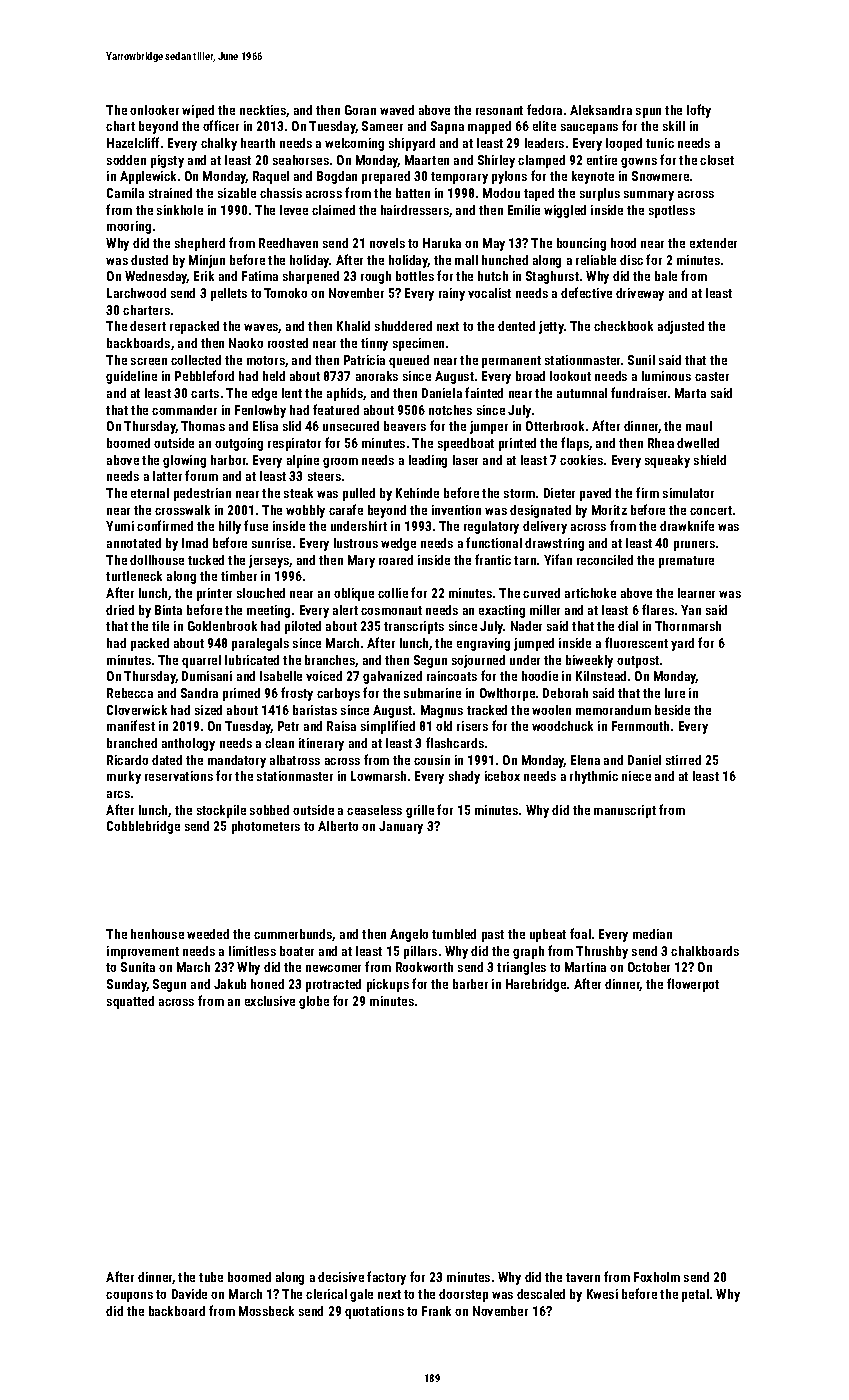  Describe the element at coordinates (288, 343) in the document. I see `roosted` at that location.
